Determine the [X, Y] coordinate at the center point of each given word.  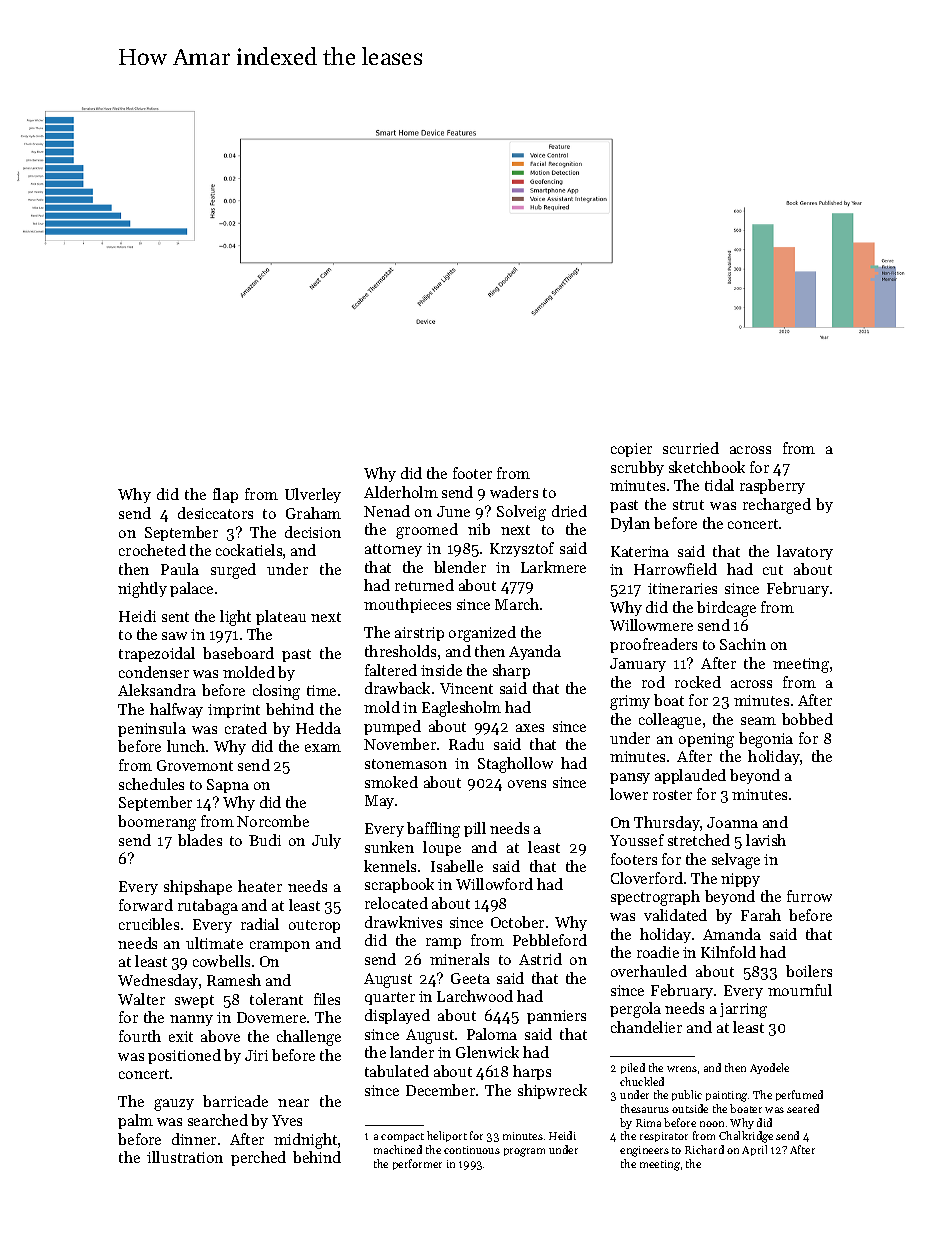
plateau [281, 617]
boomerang [157, 823]
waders [514, 492]
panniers [556, 1017]
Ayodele [769, 1068]
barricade [235, 1101]
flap [225, 495]
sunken [389, 847]
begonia [766, 740]
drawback [397, 688]
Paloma [492, 1034]
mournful [800, 990]
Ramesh [234, 980]
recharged [777, 506]
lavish [766, 840]
